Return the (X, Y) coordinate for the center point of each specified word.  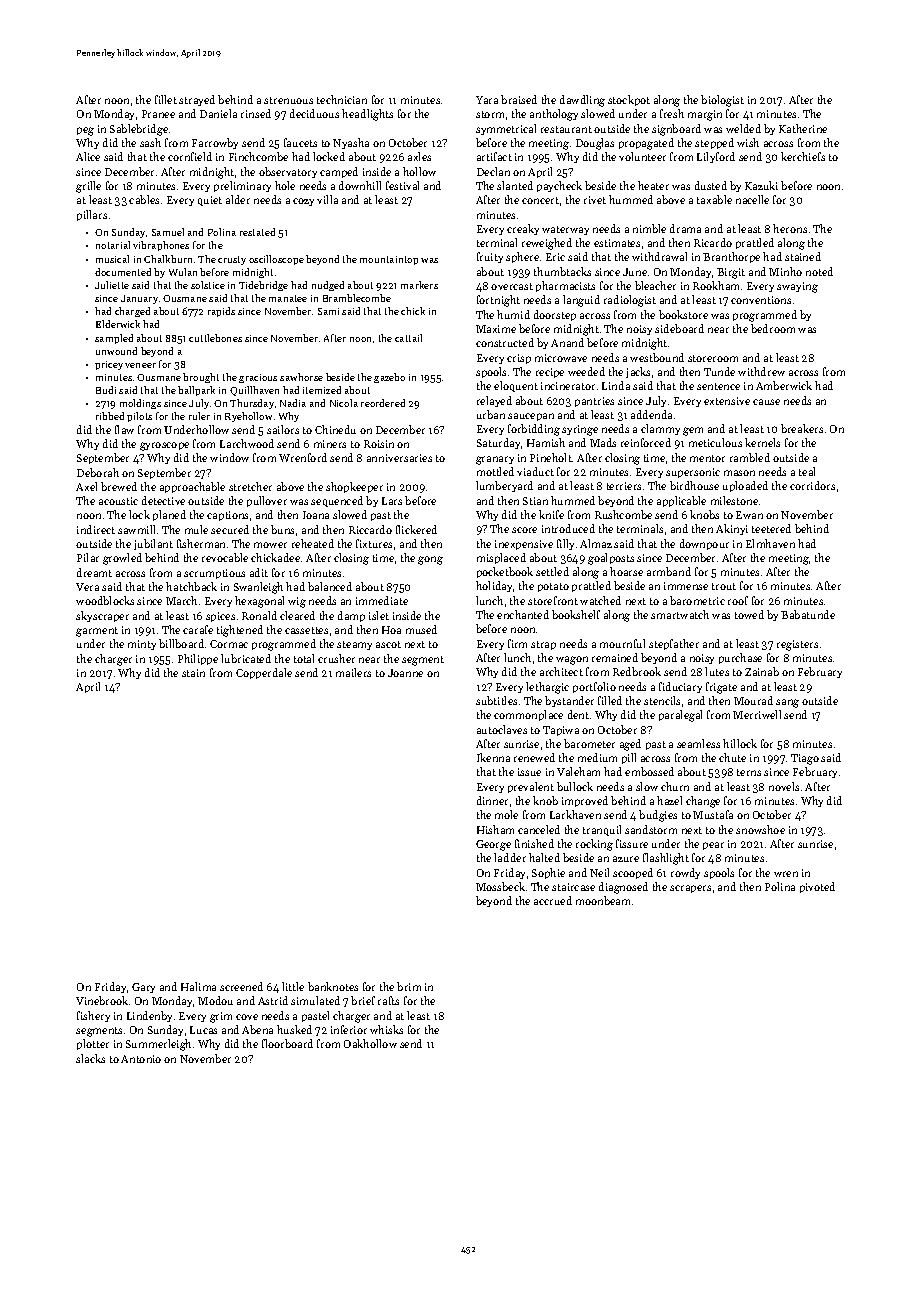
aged (630, 745)
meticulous (715, 442)
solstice (208, 285)
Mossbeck (500, 886)
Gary (143, 988)
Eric (555, 257)
